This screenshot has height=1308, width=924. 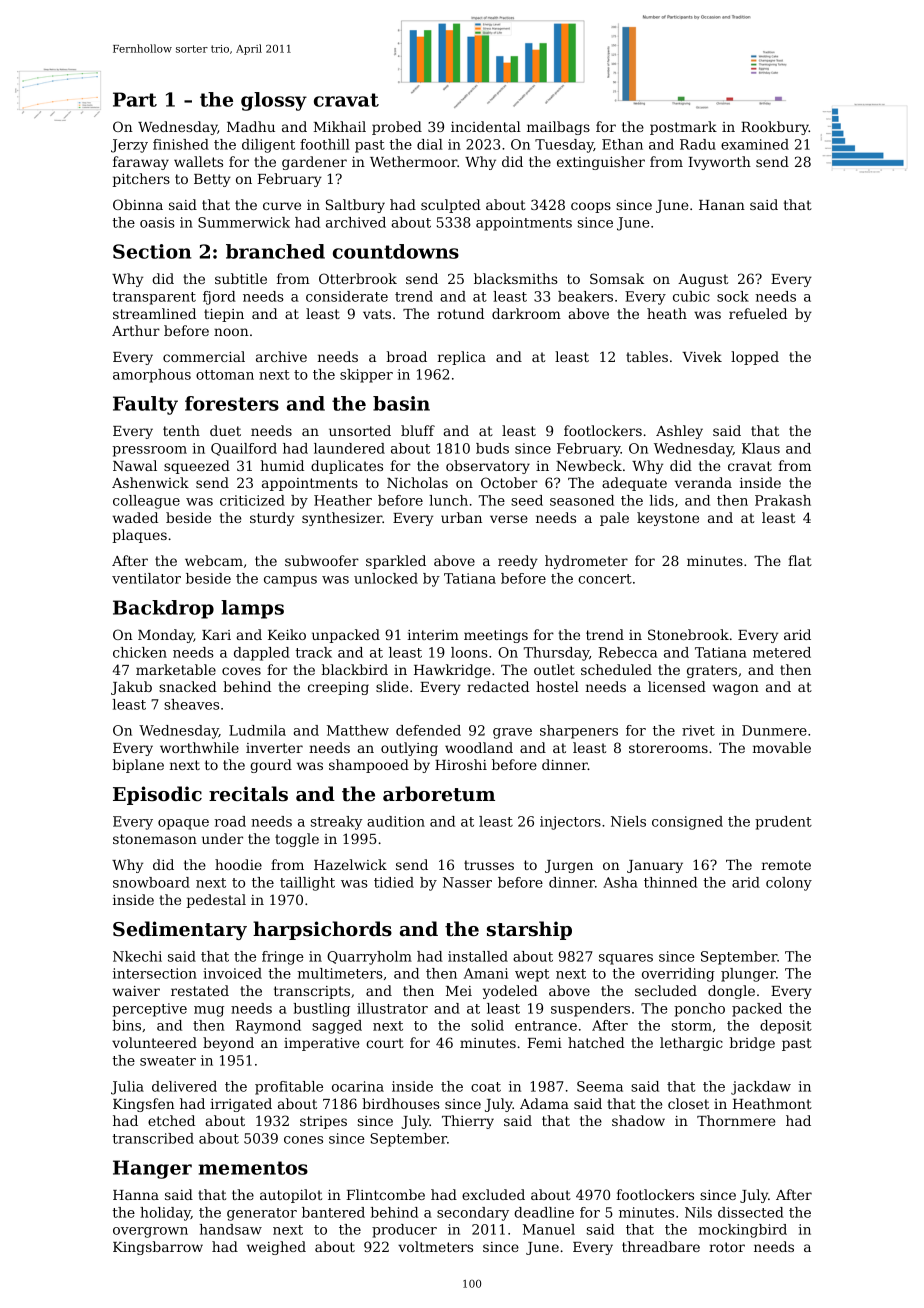 I want to click on rotor, so click(x=727, y=1247).
